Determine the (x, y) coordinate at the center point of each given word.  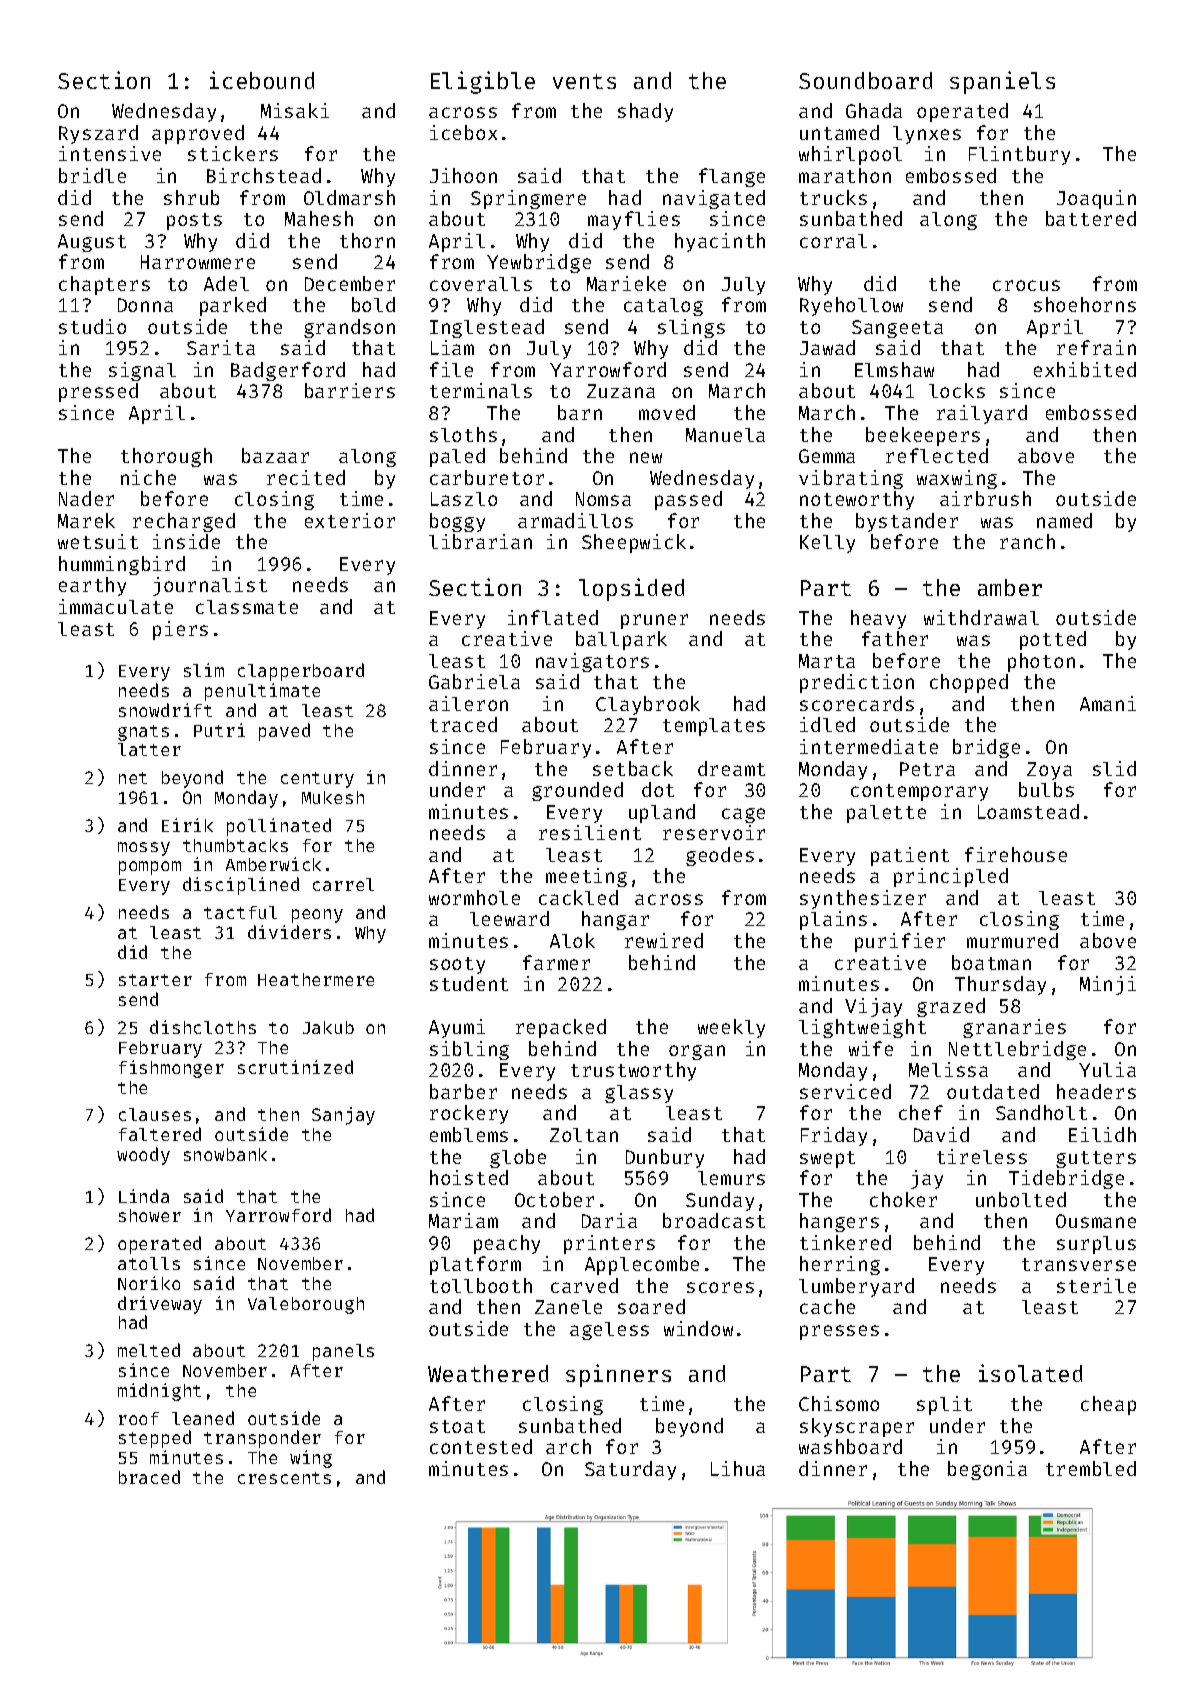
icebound (262, 80)
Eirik (187, 825)
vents (584, 81)
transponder (262, 1439)
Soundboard (865, 80)
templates (714, 727)
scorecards (857, 703)
